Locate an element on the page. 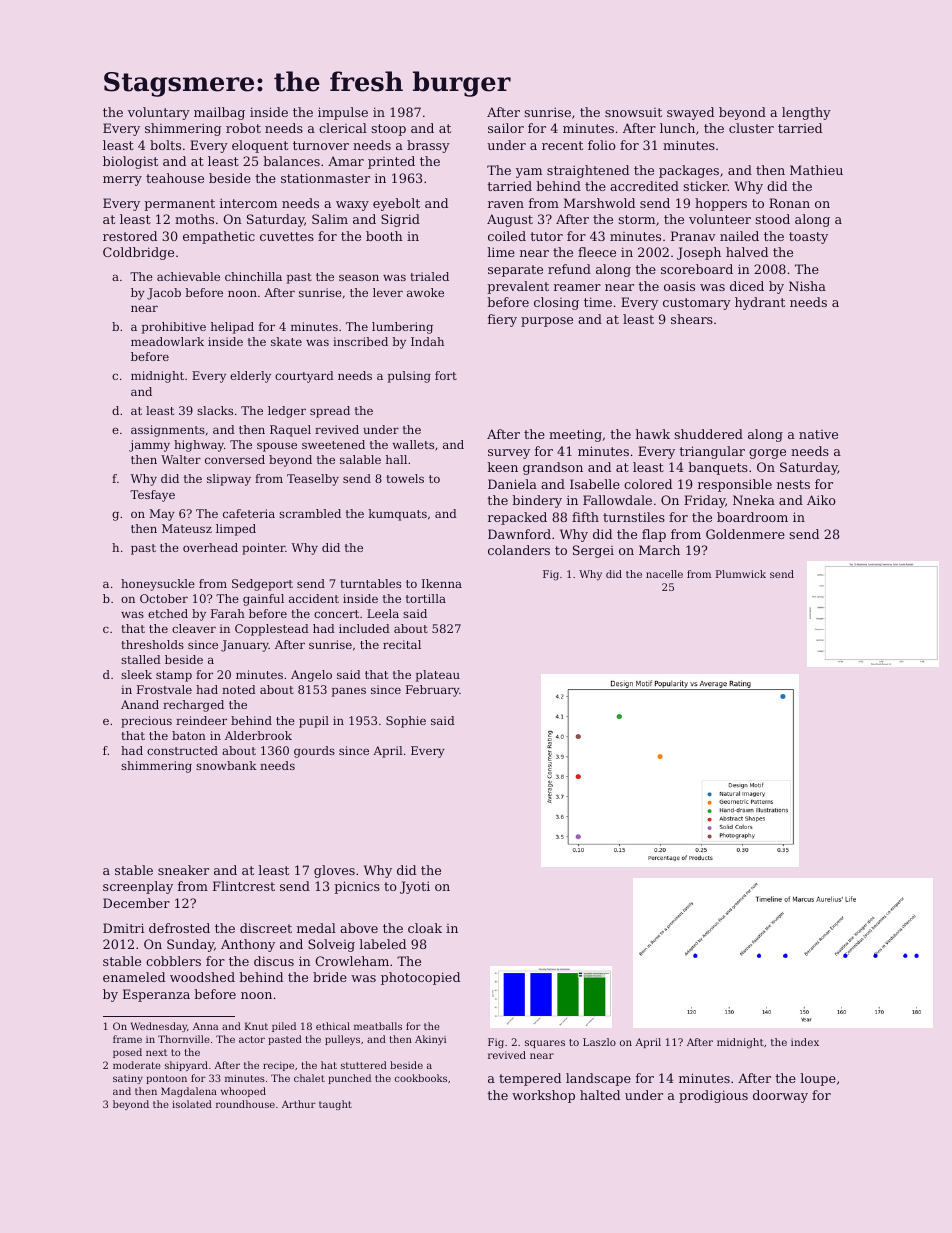 Image resolution: width=952 pixels, height=1233 pixels. satiny is located at coordinates (128, 1079).
